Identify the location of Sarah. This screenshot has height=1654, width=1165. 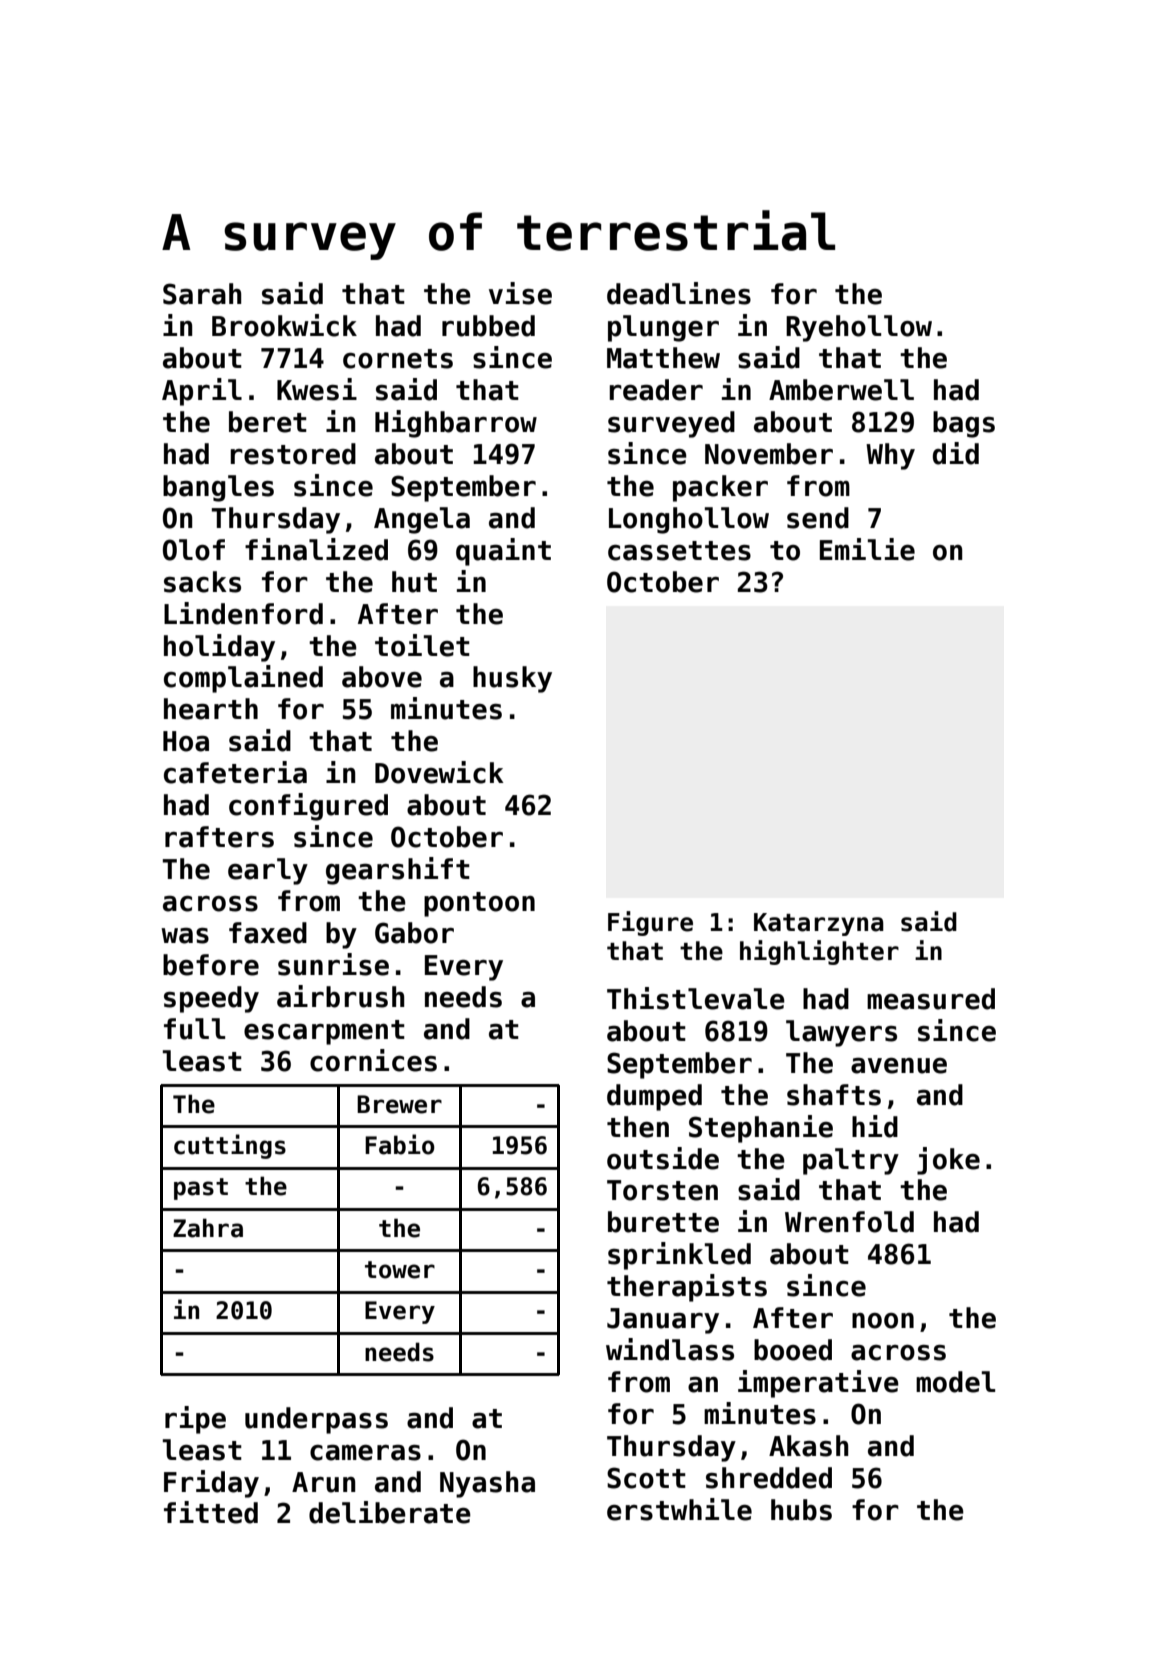
(202, 294).
